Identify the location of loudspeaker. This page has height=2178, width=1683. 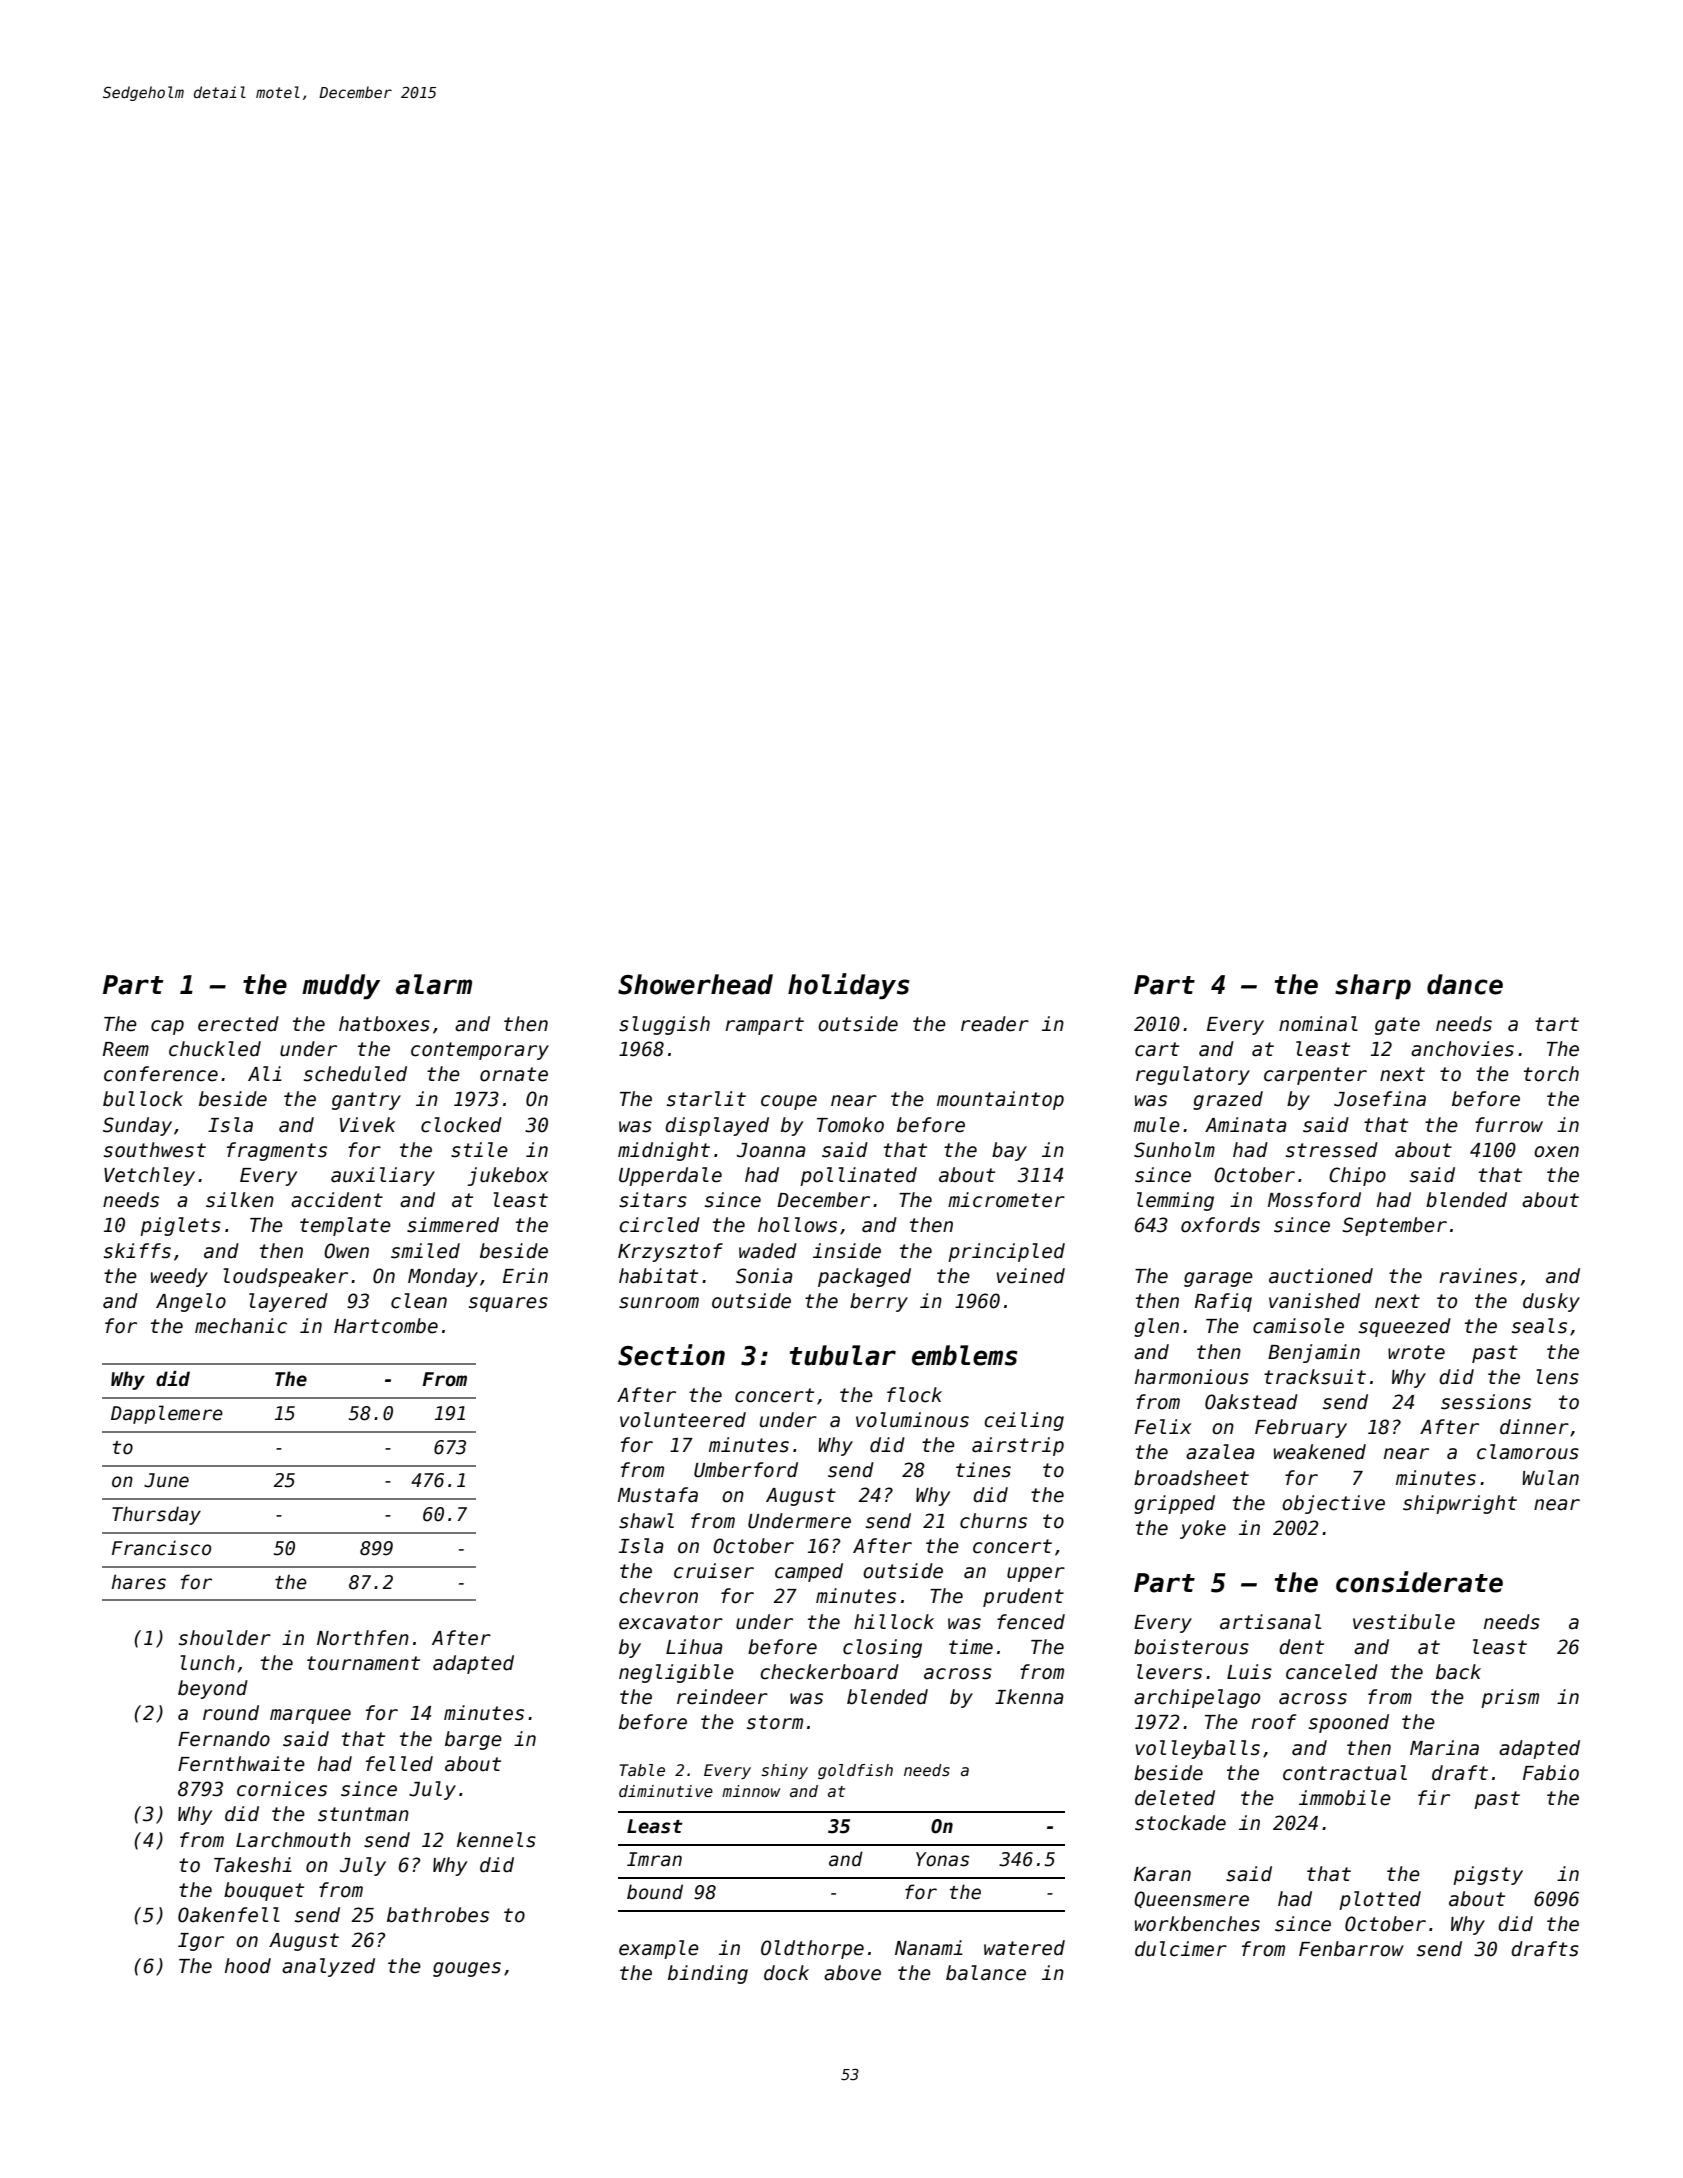
(285, 1277).
